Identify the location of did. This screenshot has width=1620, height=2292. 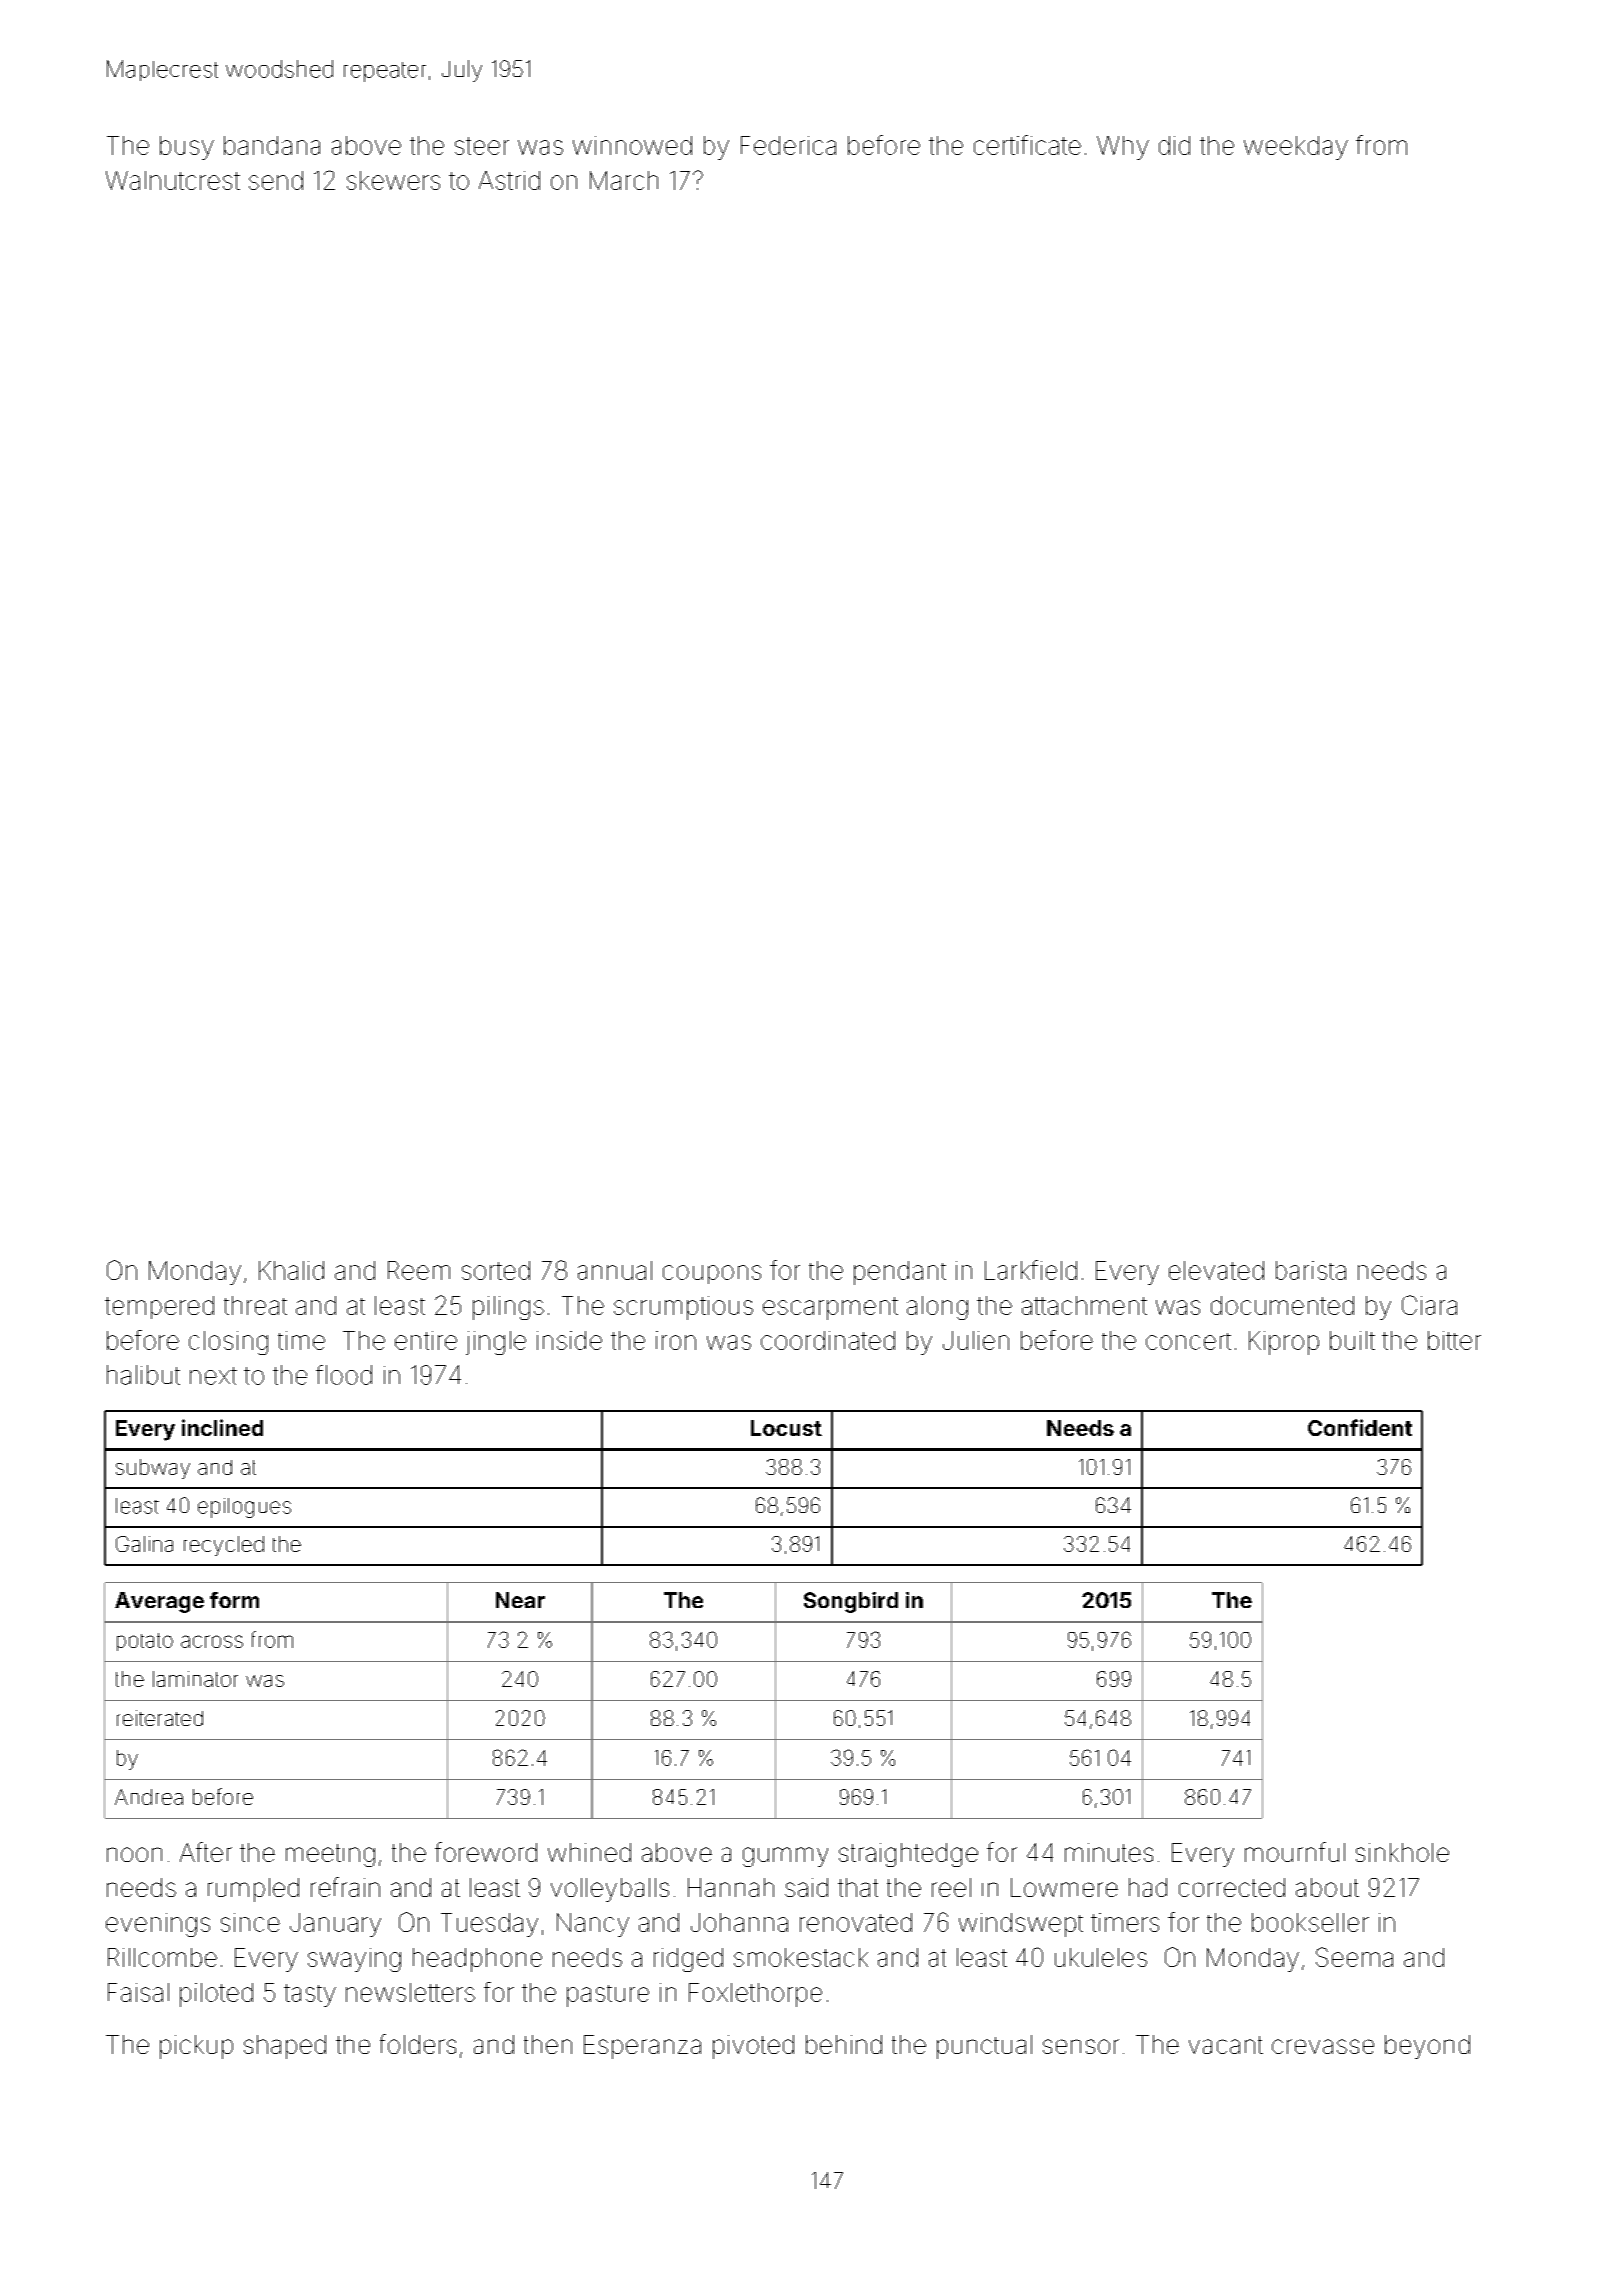
(1174, 145).
